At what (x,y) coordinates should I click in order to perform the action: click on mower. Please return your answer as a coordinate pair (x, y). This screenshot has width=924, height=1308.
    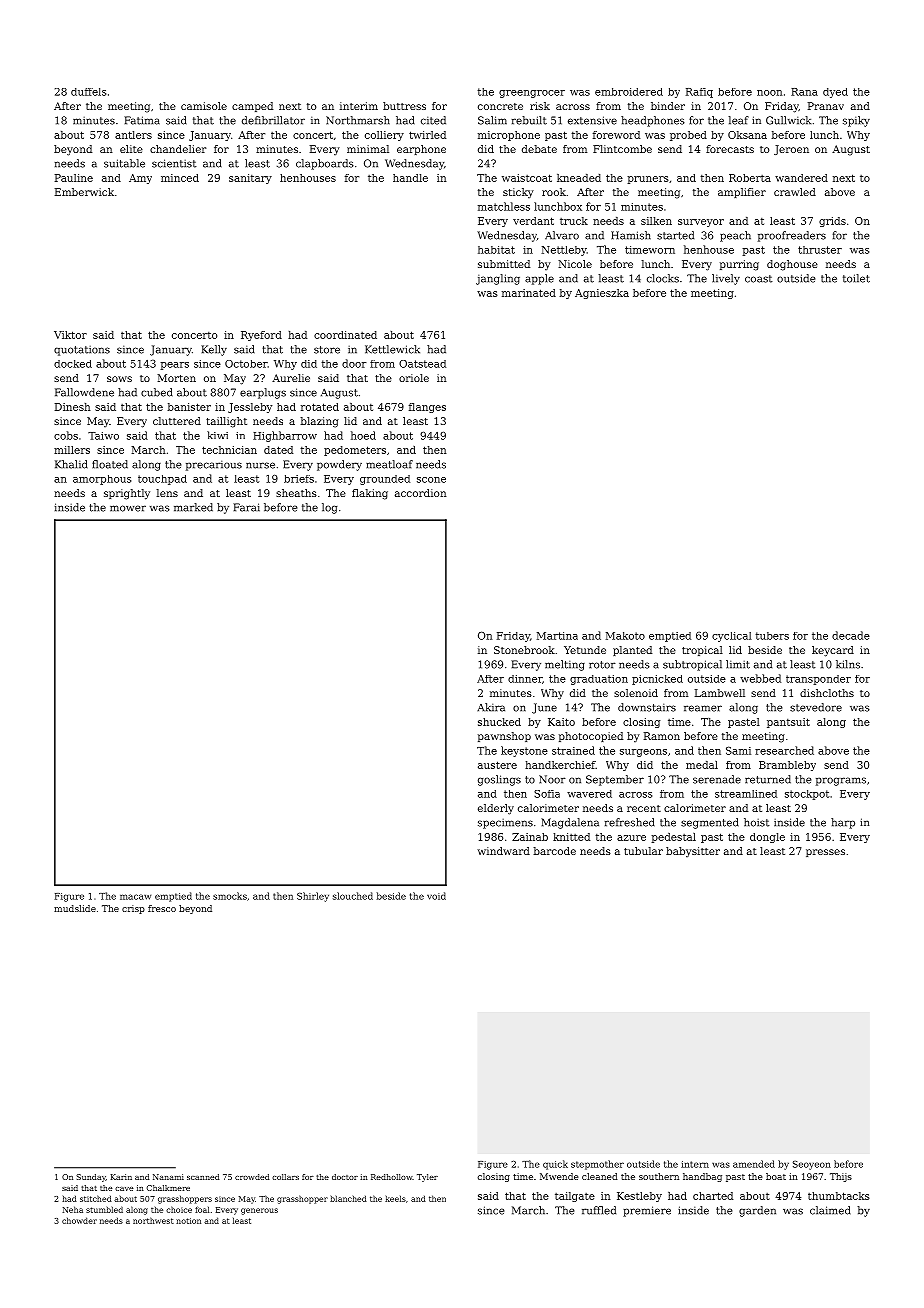
    Looking at the image, I should click on (128, 508).
